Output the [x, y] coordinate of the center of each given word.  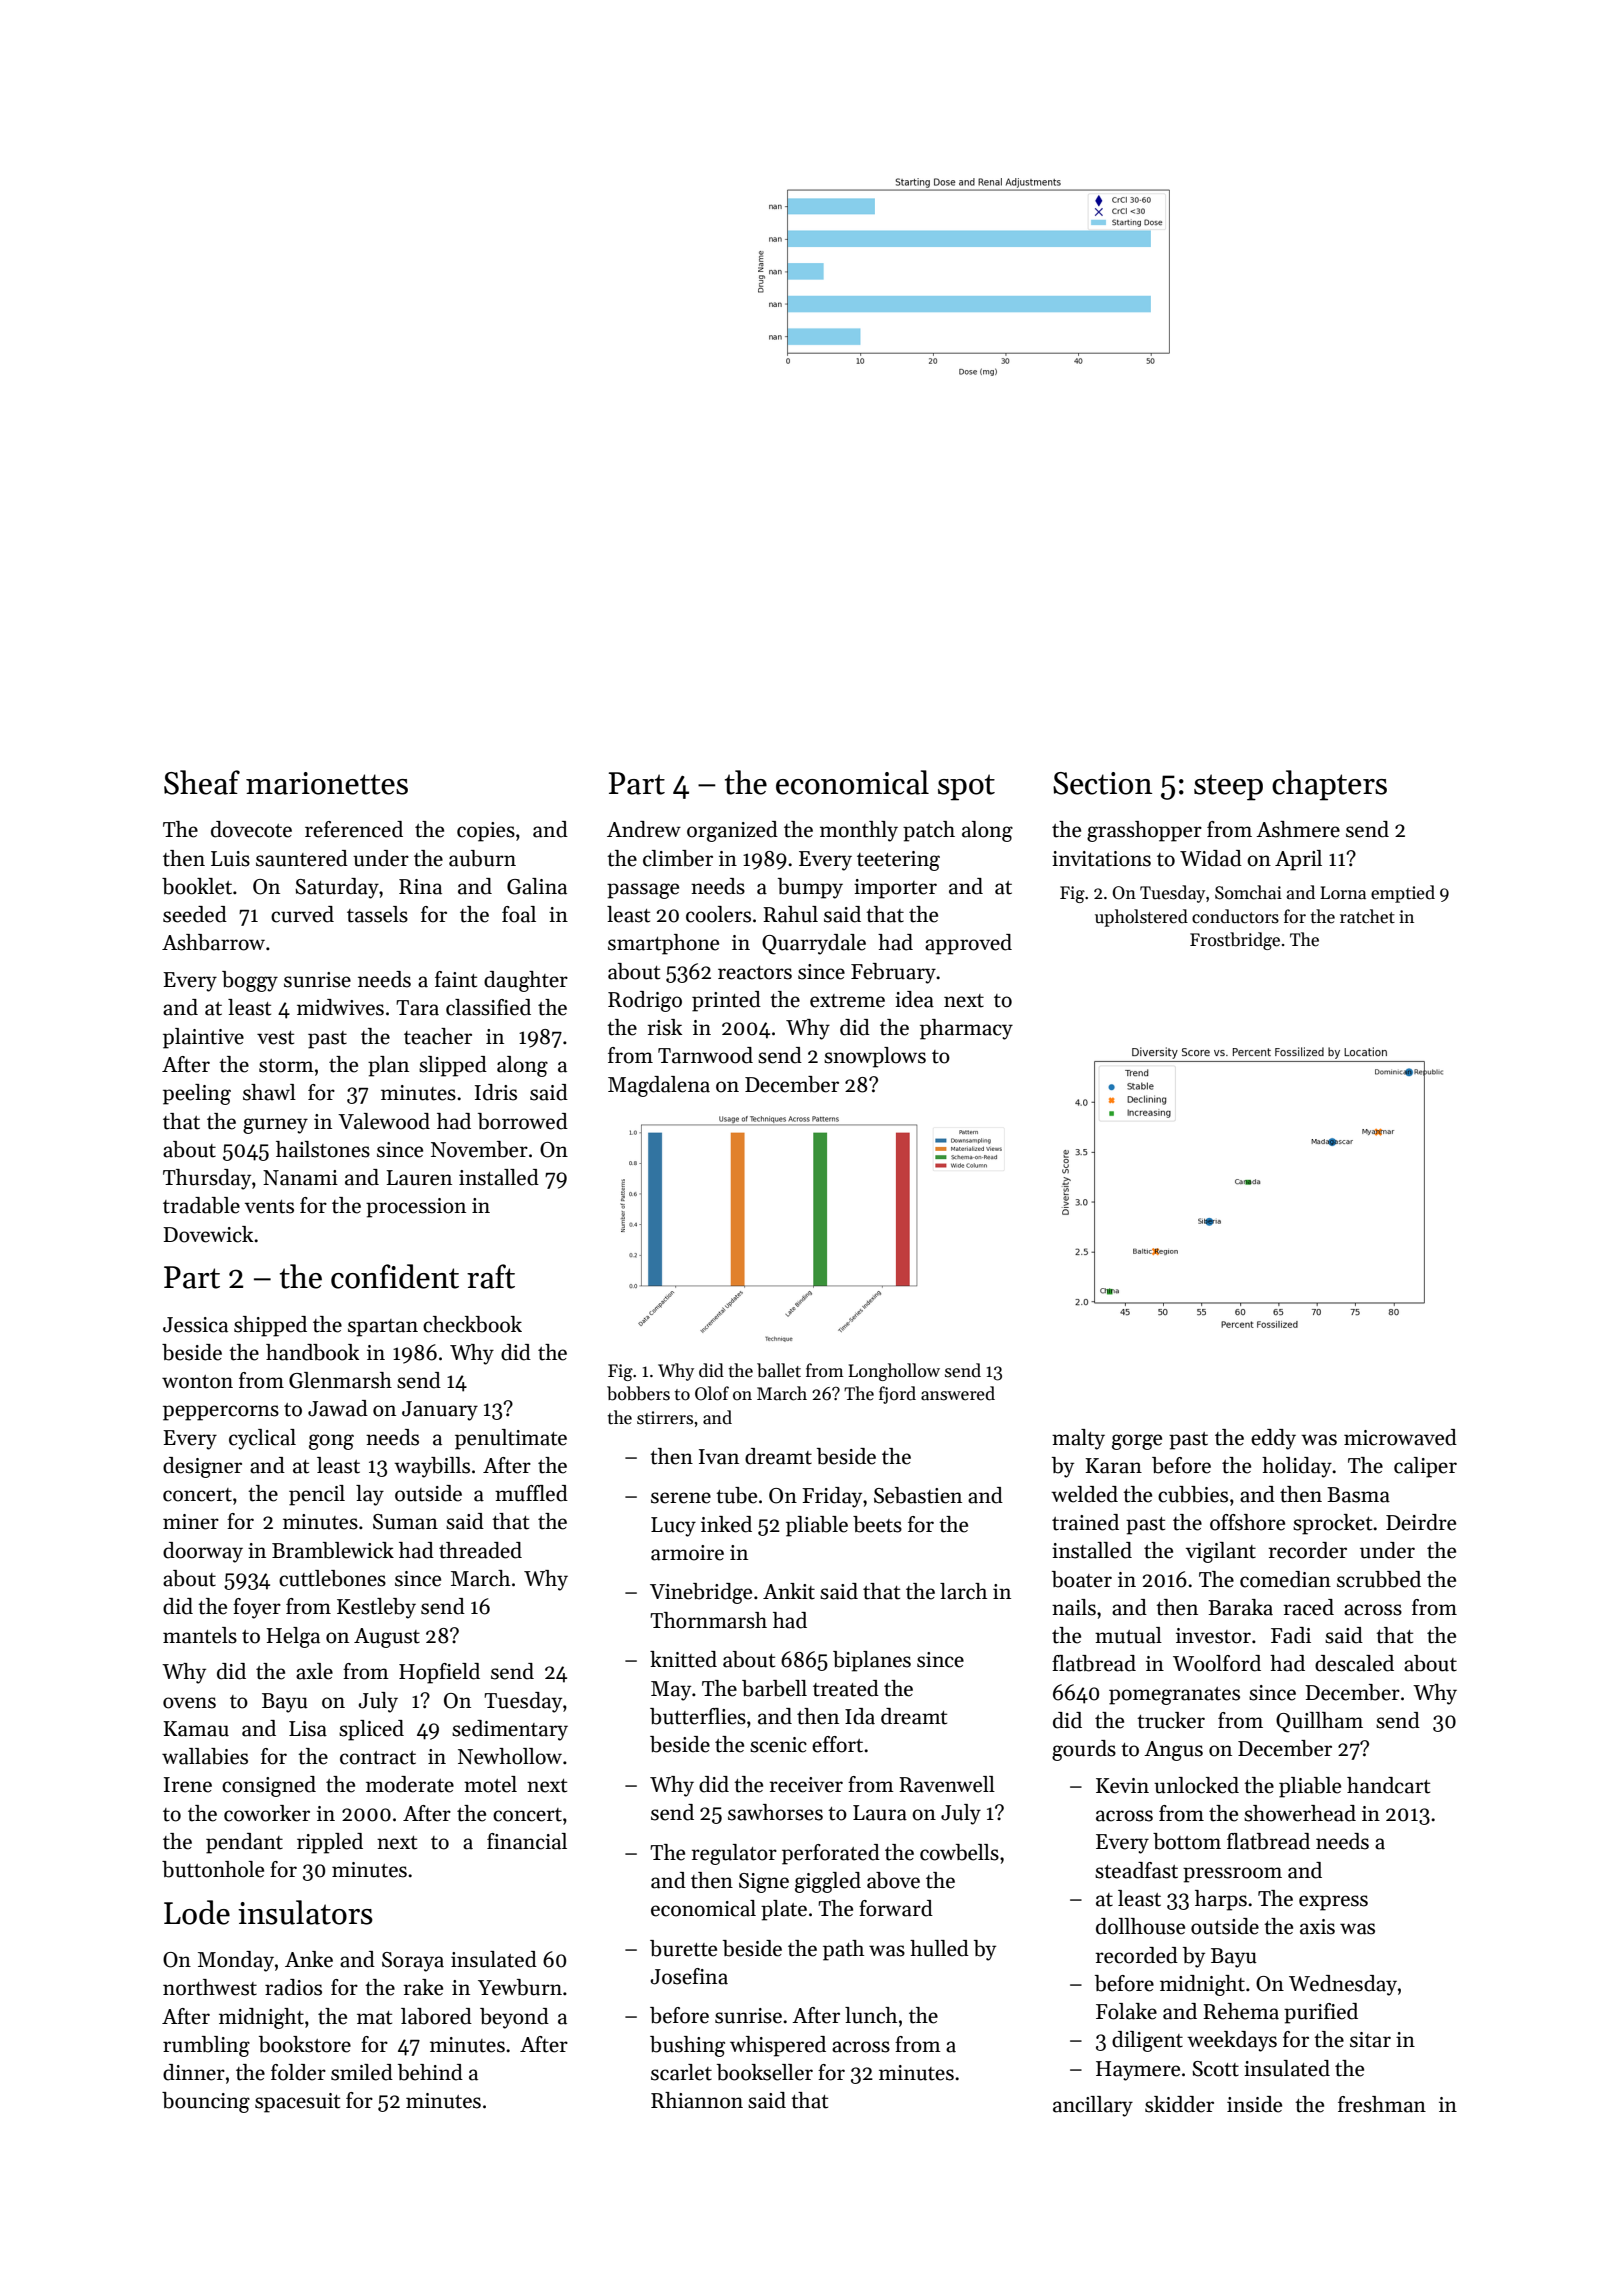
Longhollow [894, 1372]
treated [846, 1688]
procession [416, 1208]
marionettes [327, 783]
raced [1308, 1607]
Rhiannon [697, 2100]
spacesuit [297, 2103]
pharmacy [966, 1029]
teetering [898, 861]
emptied [1403, 894]
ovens [189, 1703]
